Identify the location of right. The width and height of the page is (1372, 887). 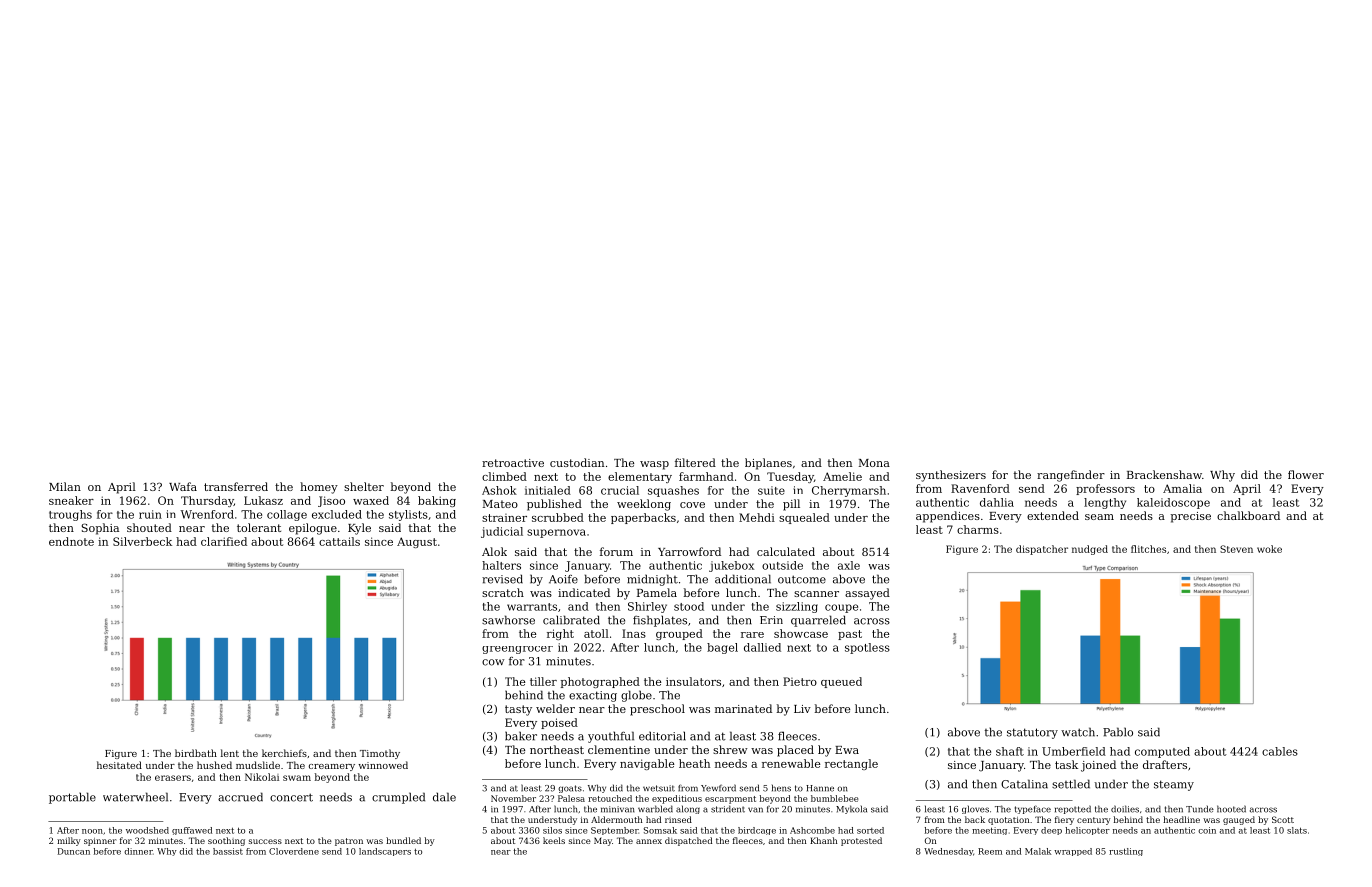
(560, 634).
